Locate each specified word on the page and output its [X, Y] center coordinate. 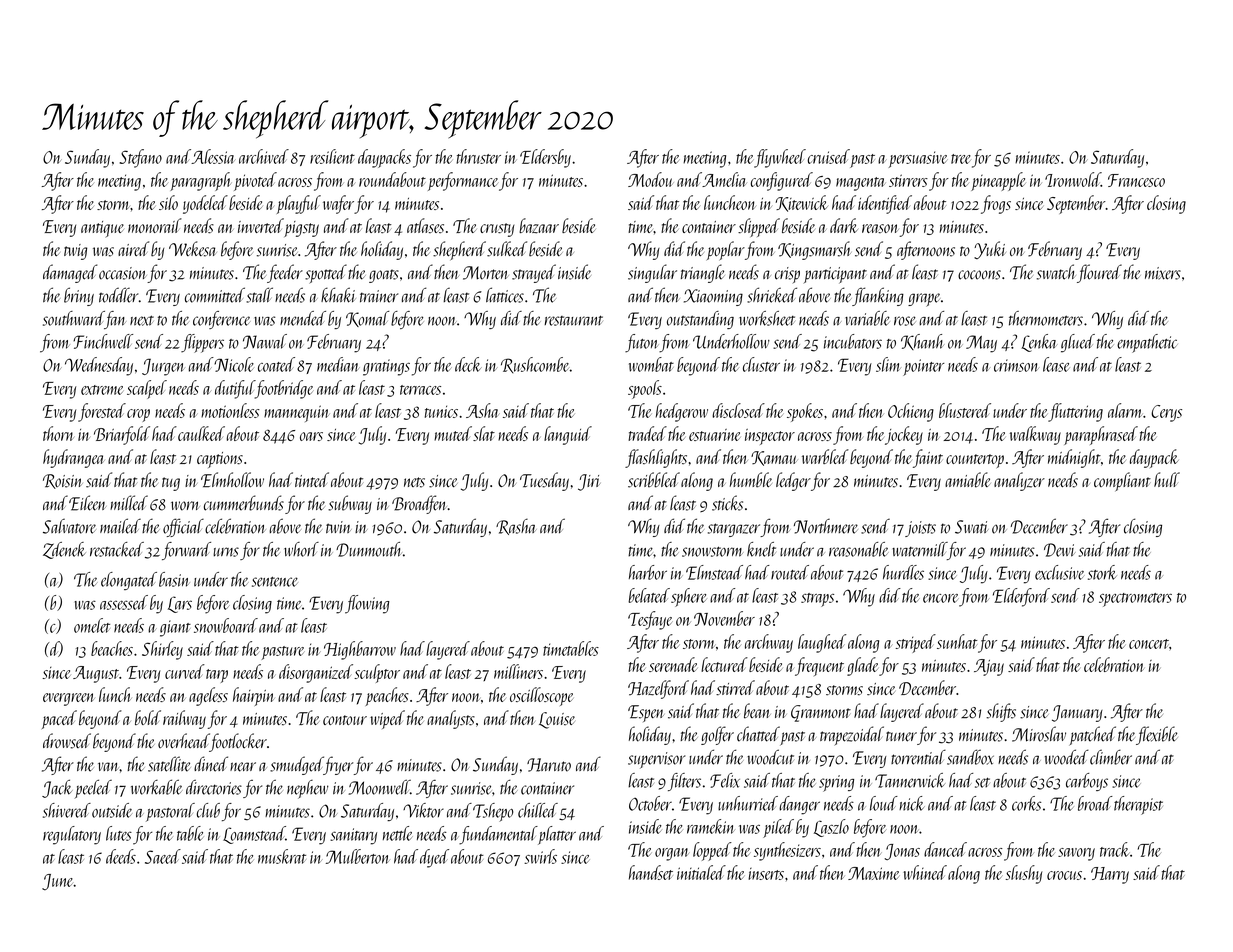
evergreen [69, 699]
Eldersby [545, 158]
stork [1102, 572]
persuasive [918, 159]
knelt [761, 549]
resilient [332, 156]
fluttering [1075, 412]
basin [174, 579]
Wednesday [99, 366]
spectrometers [1135, 600]
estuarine [715, 435]
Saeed [163, 856]
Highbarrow [360, 650]
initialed [701, 872]
